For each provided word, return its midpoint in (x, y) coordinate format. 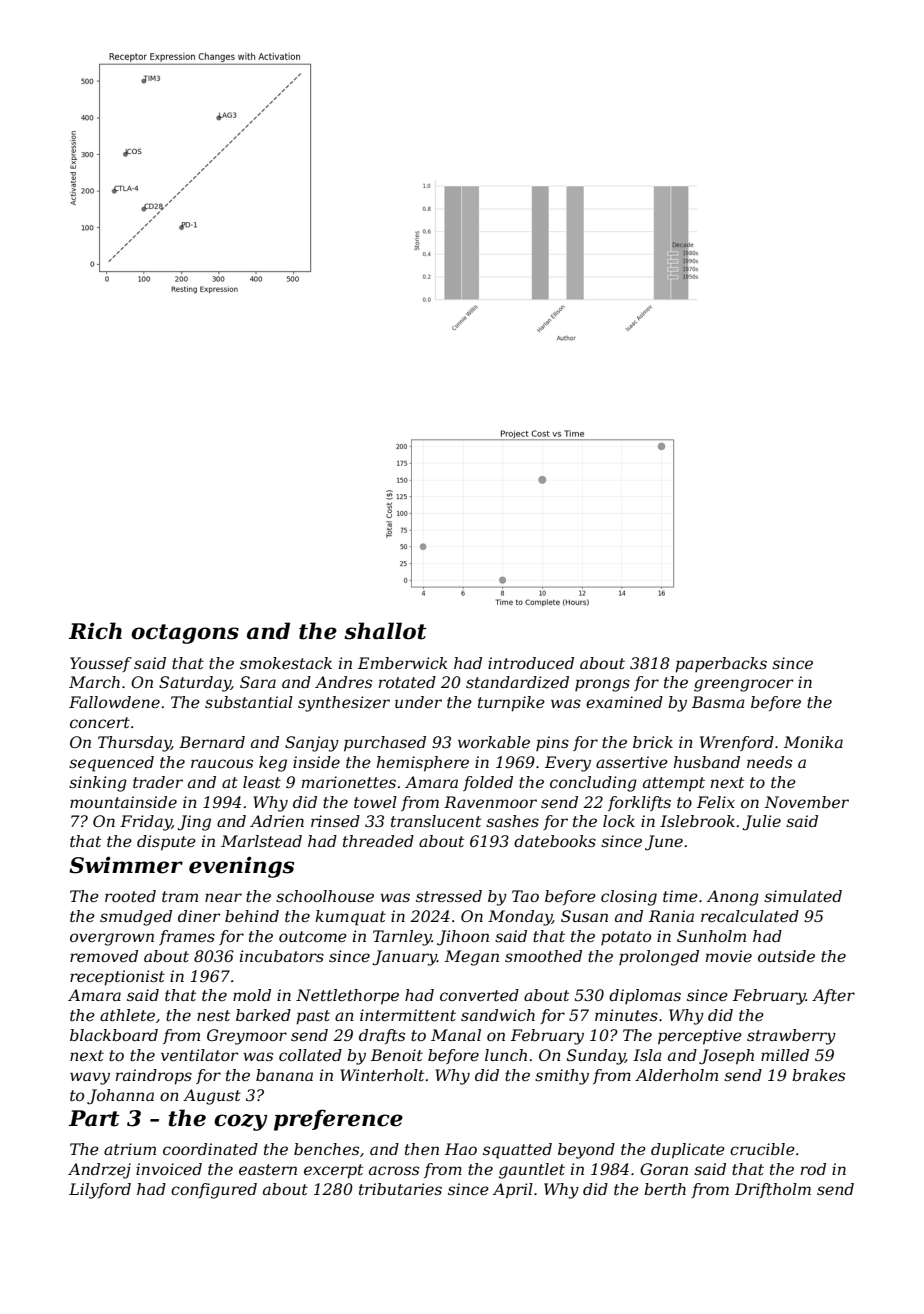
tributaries (400, 1189)
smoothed (543, 956)
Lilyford (100, 1191)
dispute (166, 843)
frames (187, 937)
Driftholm (773, 1190)
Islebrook (697, 821)
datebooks (555, 841)
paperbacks (721, 665)
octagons (185, 634)
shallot (385, 631)
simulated (803, 896)
